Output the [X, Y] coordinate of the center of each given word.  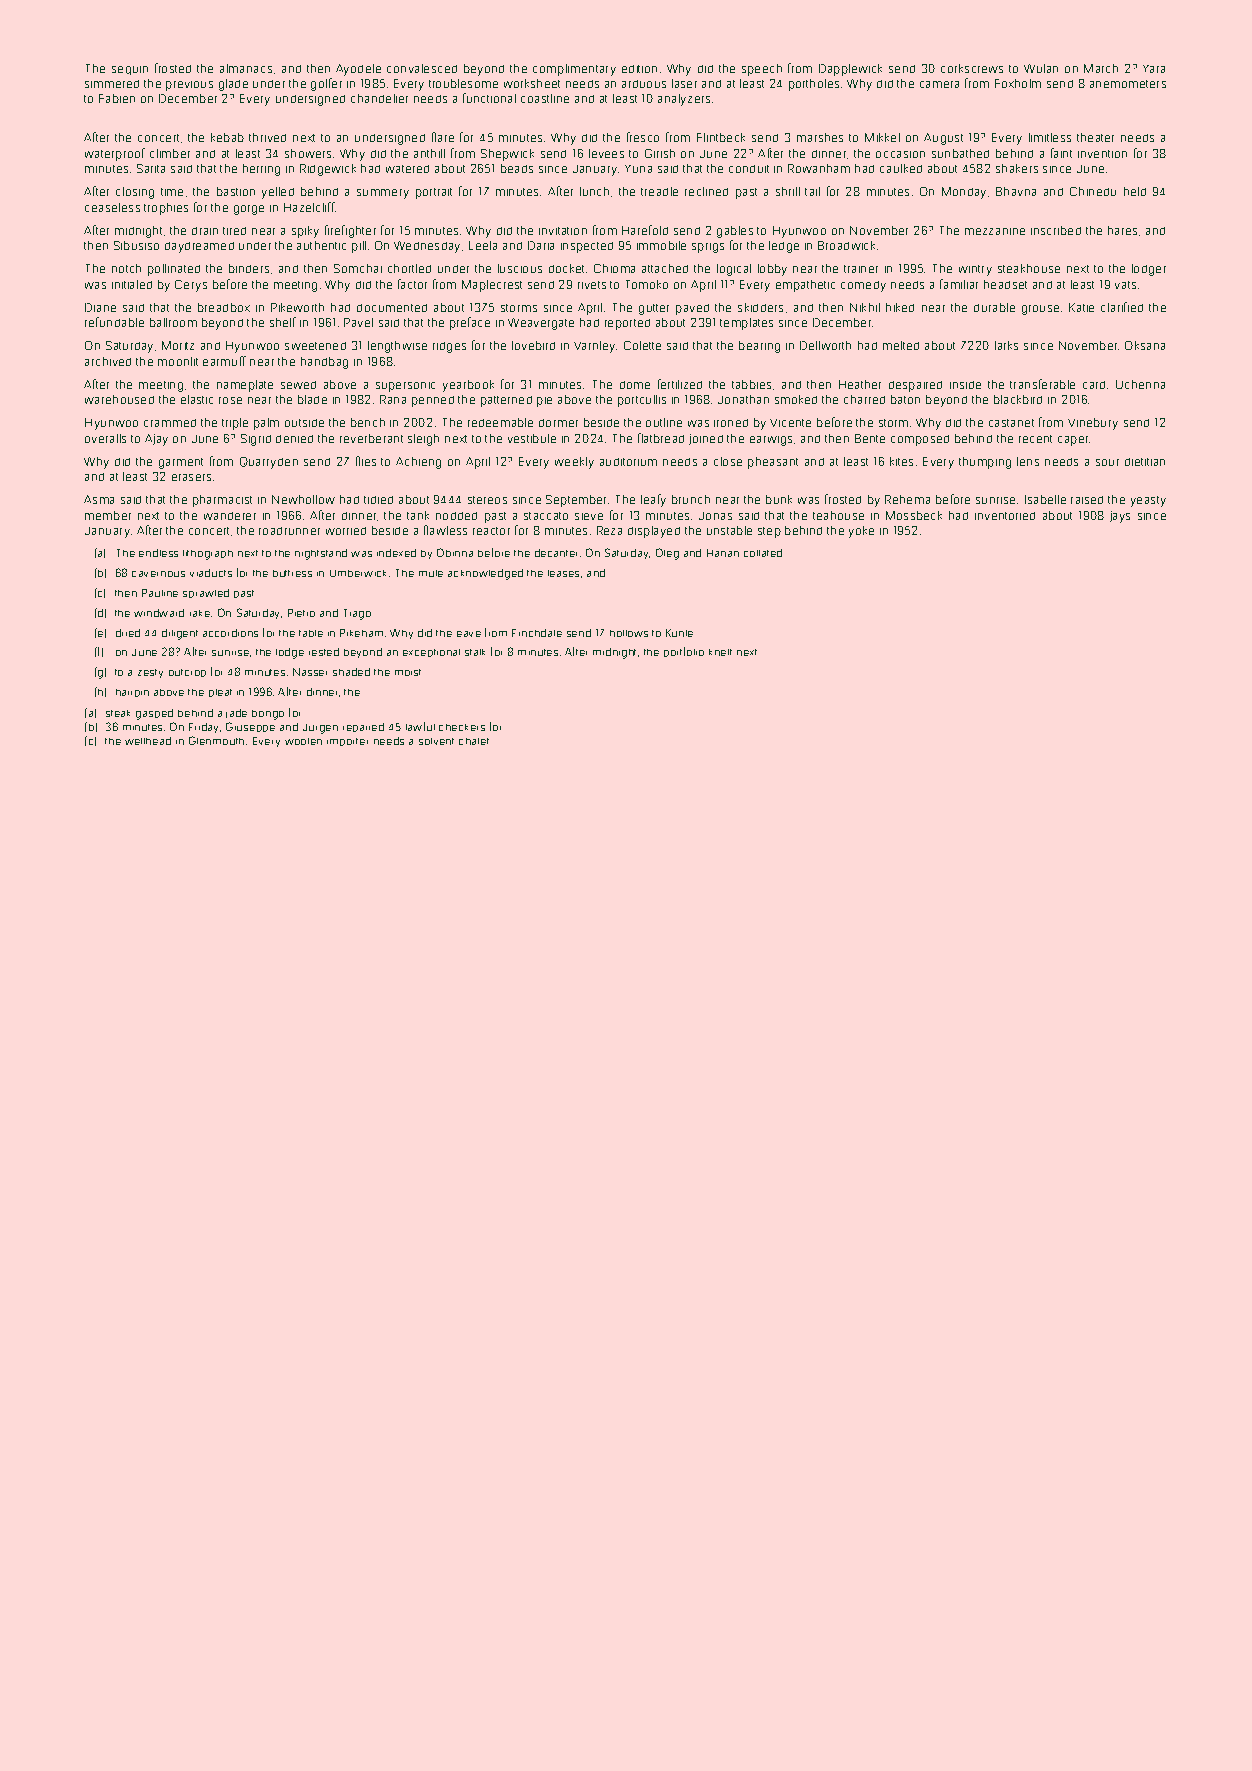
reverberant [371, 438]
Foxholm [1018, 83]
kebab [227, 137]
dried [128, 633]
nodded [456, 516]
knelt [720, 652]
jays [1120, 517]
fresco [643, 137]
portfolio [684, 652]
